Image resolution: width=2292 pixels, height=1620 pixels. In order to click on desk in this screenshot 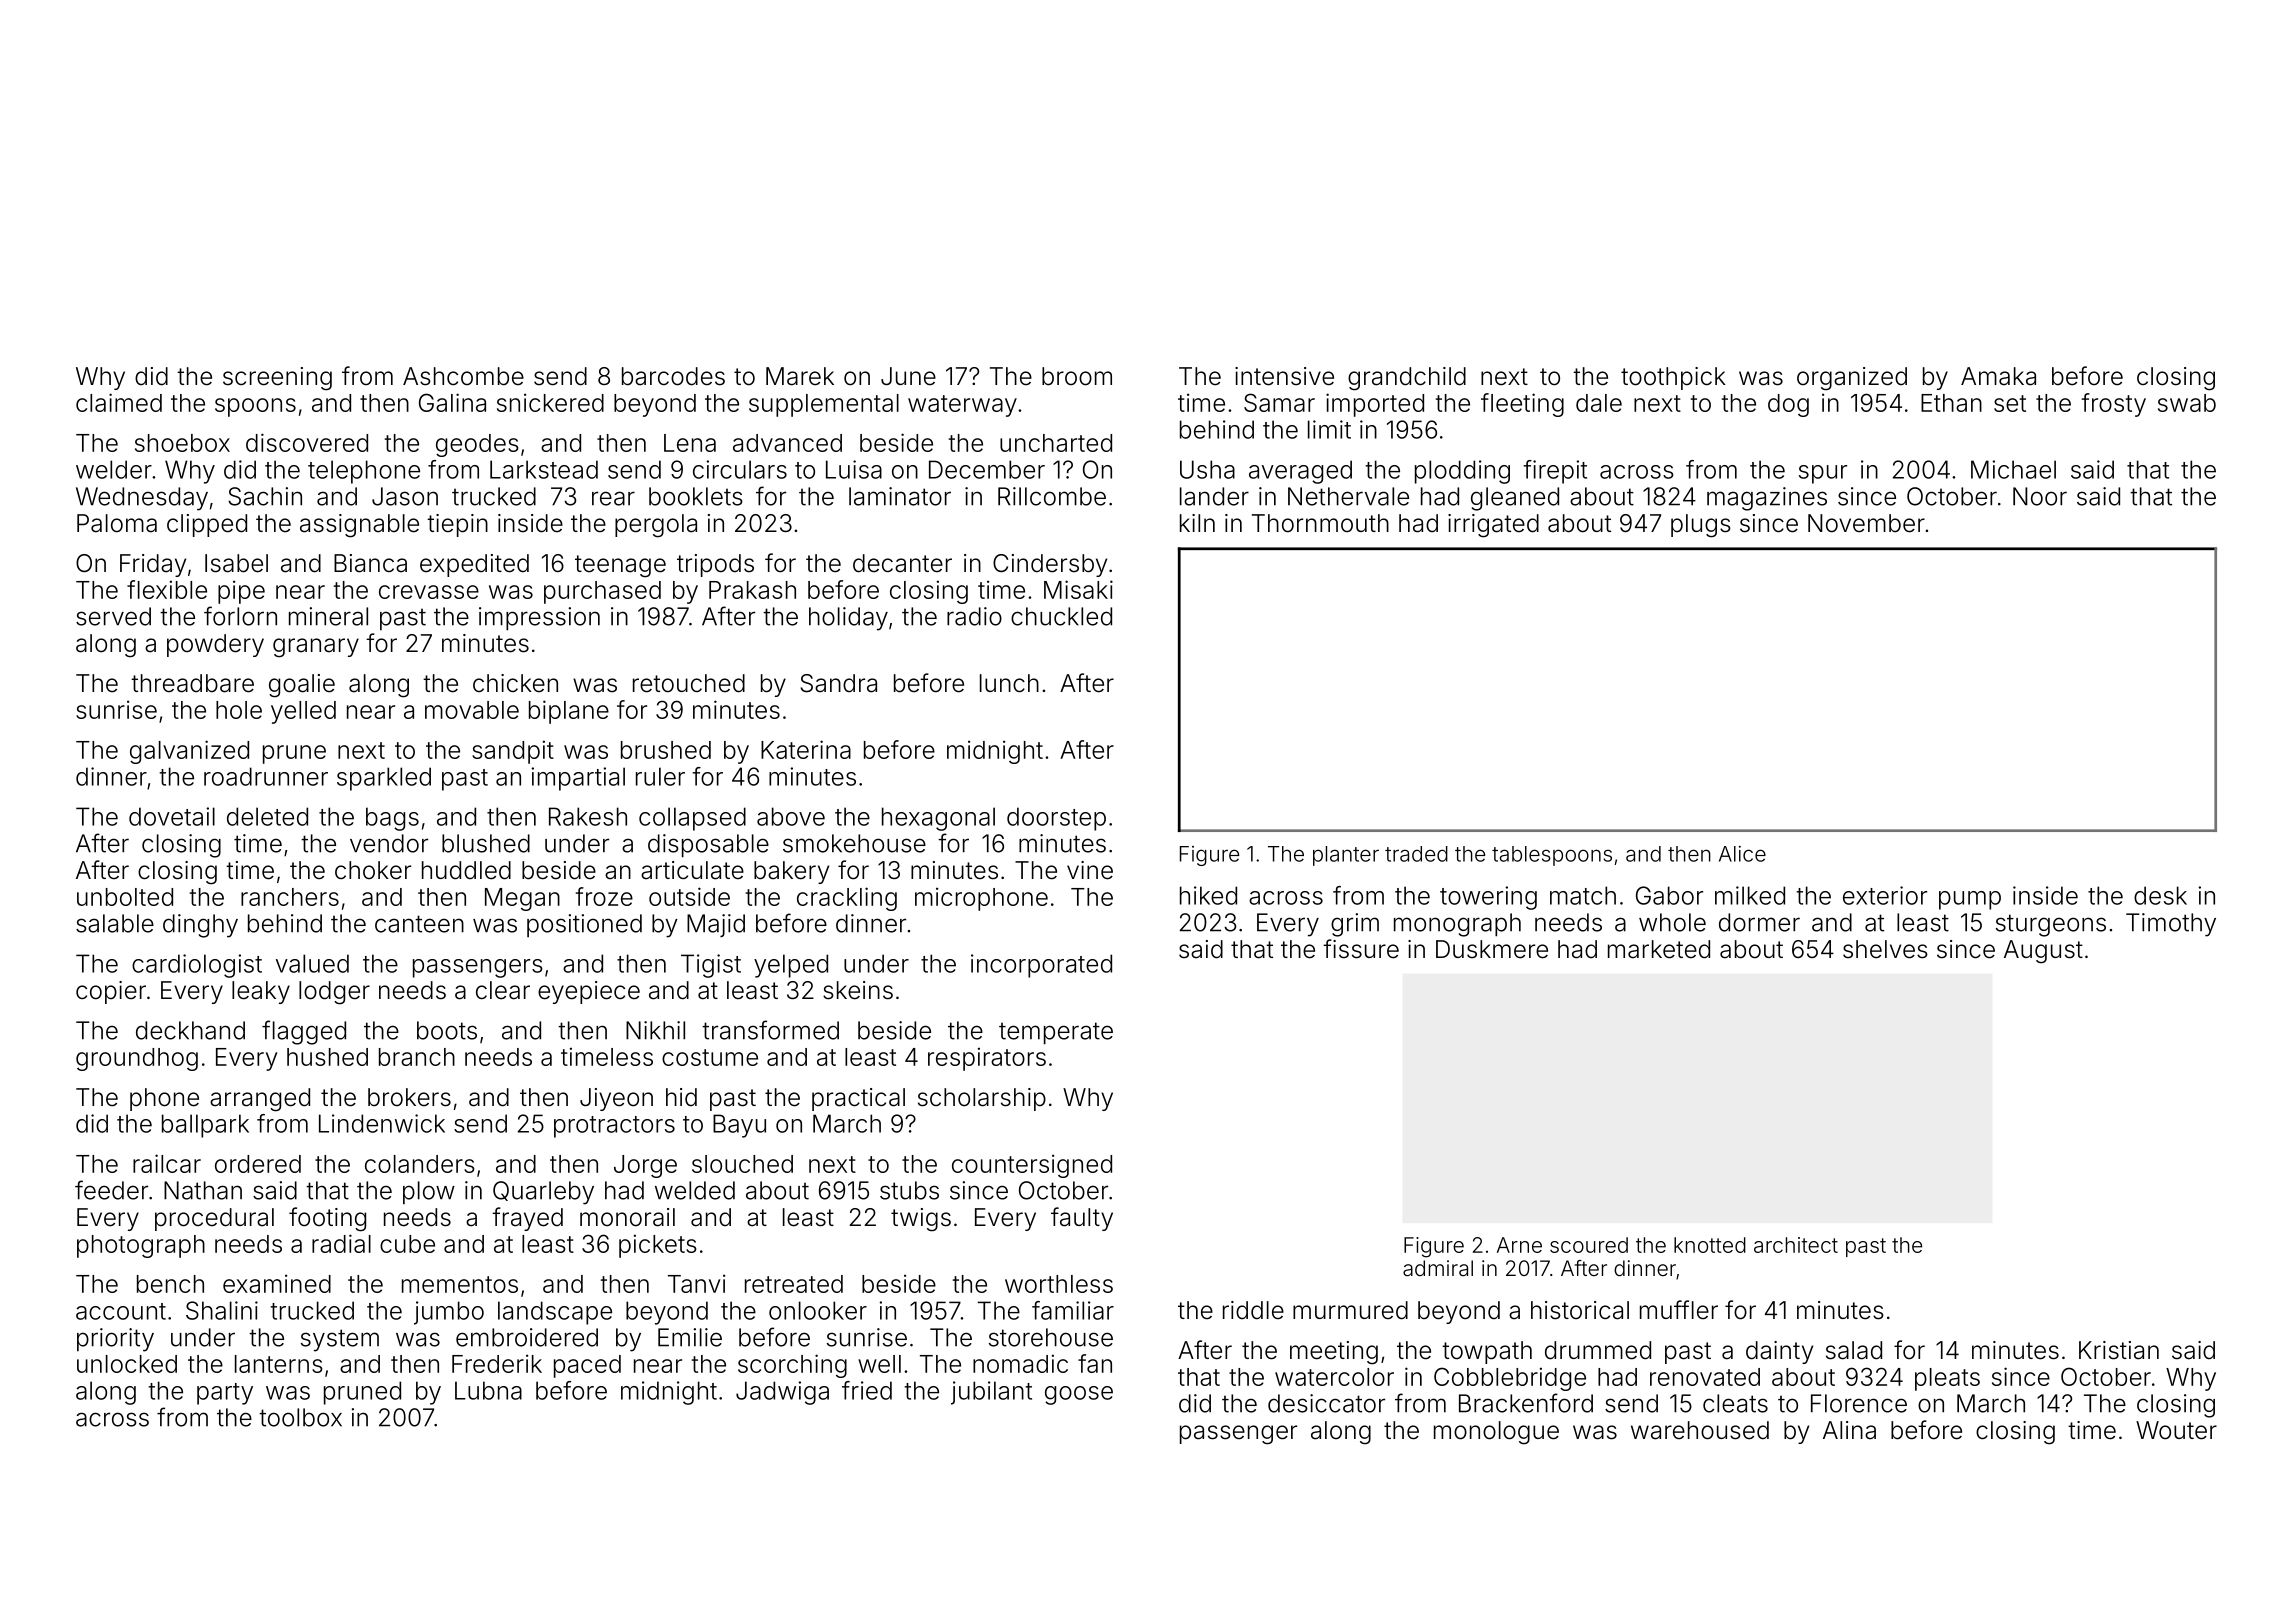, I will do `click(2160, 895)`.
